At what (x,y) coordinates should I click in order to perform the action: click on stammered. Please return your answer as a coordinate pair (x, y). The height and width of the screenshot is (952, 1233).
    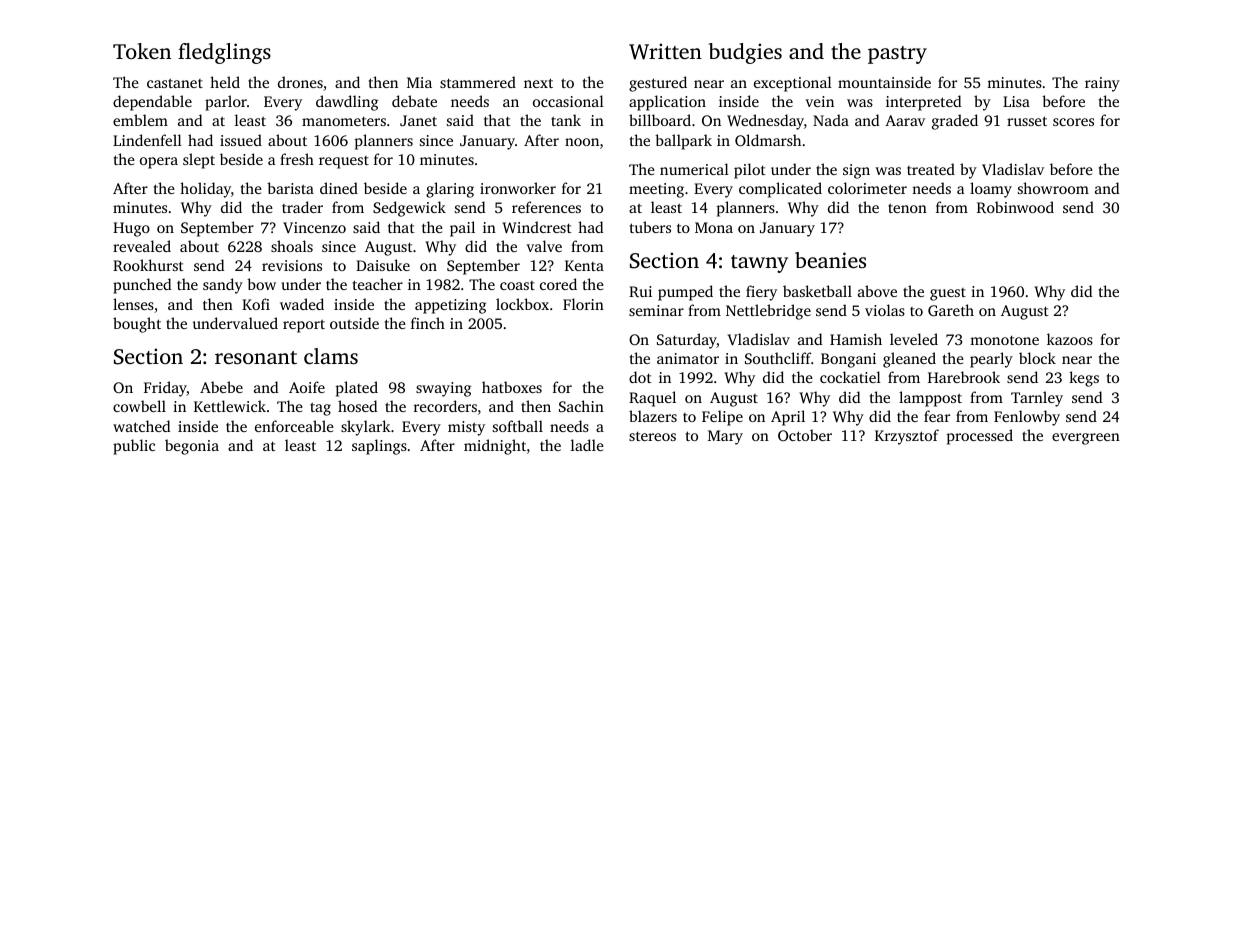
    Looking at the image, I should click on (478, 82).
